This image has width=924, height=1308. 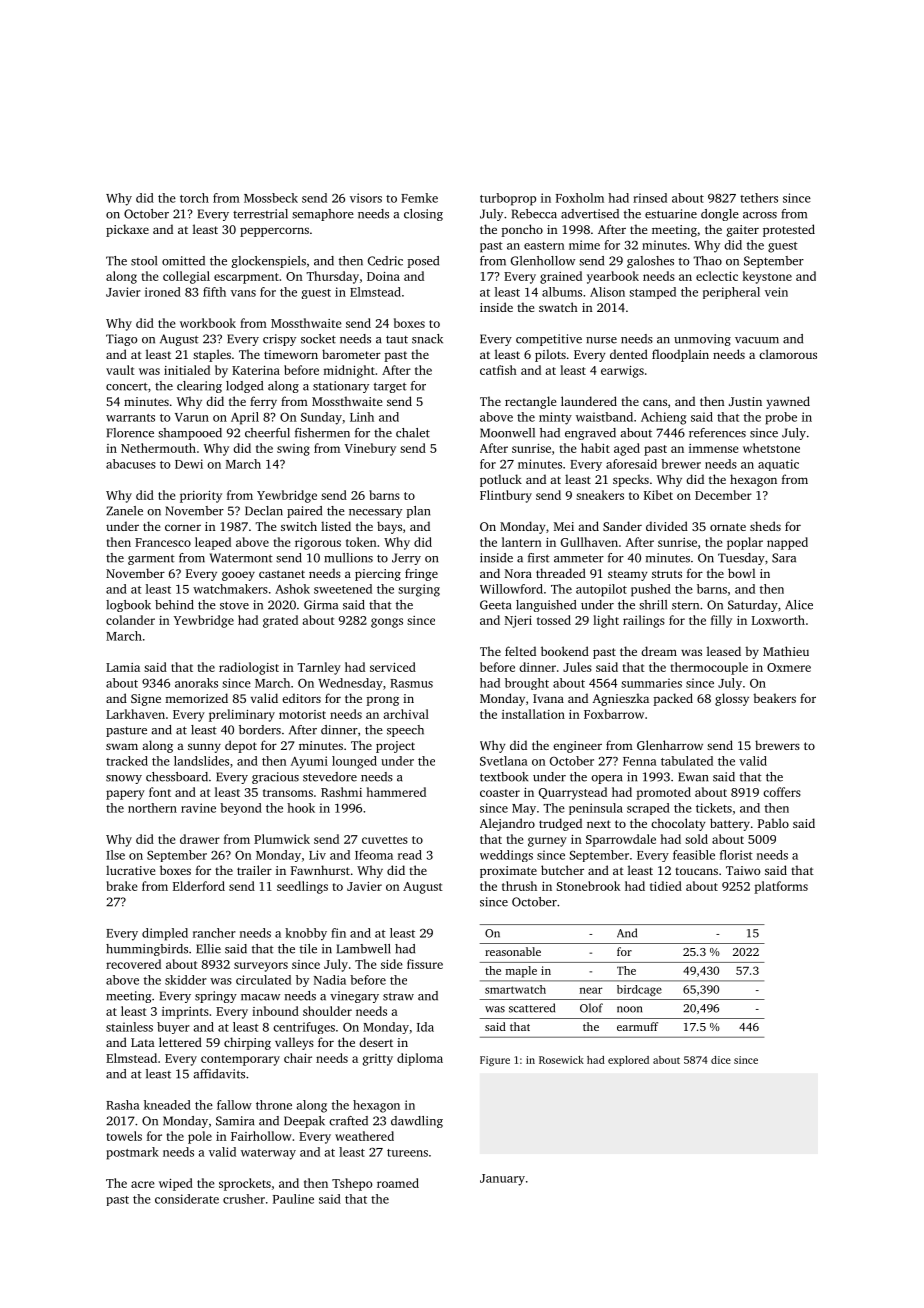 What do you see at coordinates (244, 1199) in the image?
I see `crusher` at bounding box center [244, 1199].
